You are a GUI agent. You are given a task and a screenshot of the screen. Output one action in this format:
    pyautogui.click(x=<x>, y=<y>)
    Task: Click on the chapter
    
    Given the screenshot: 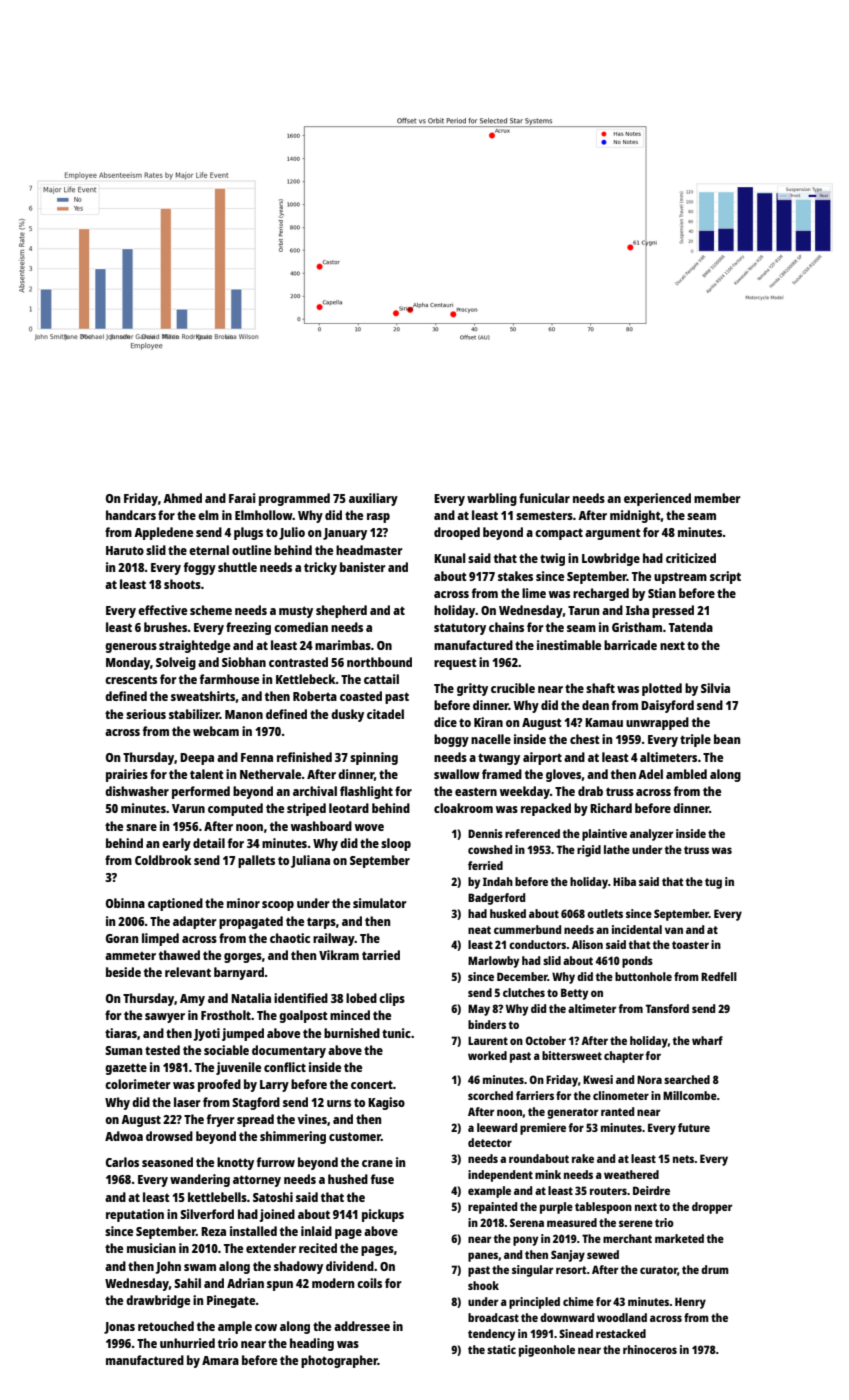 What is the action you would take?
    pyautogui.click(x=624, y=1057)
